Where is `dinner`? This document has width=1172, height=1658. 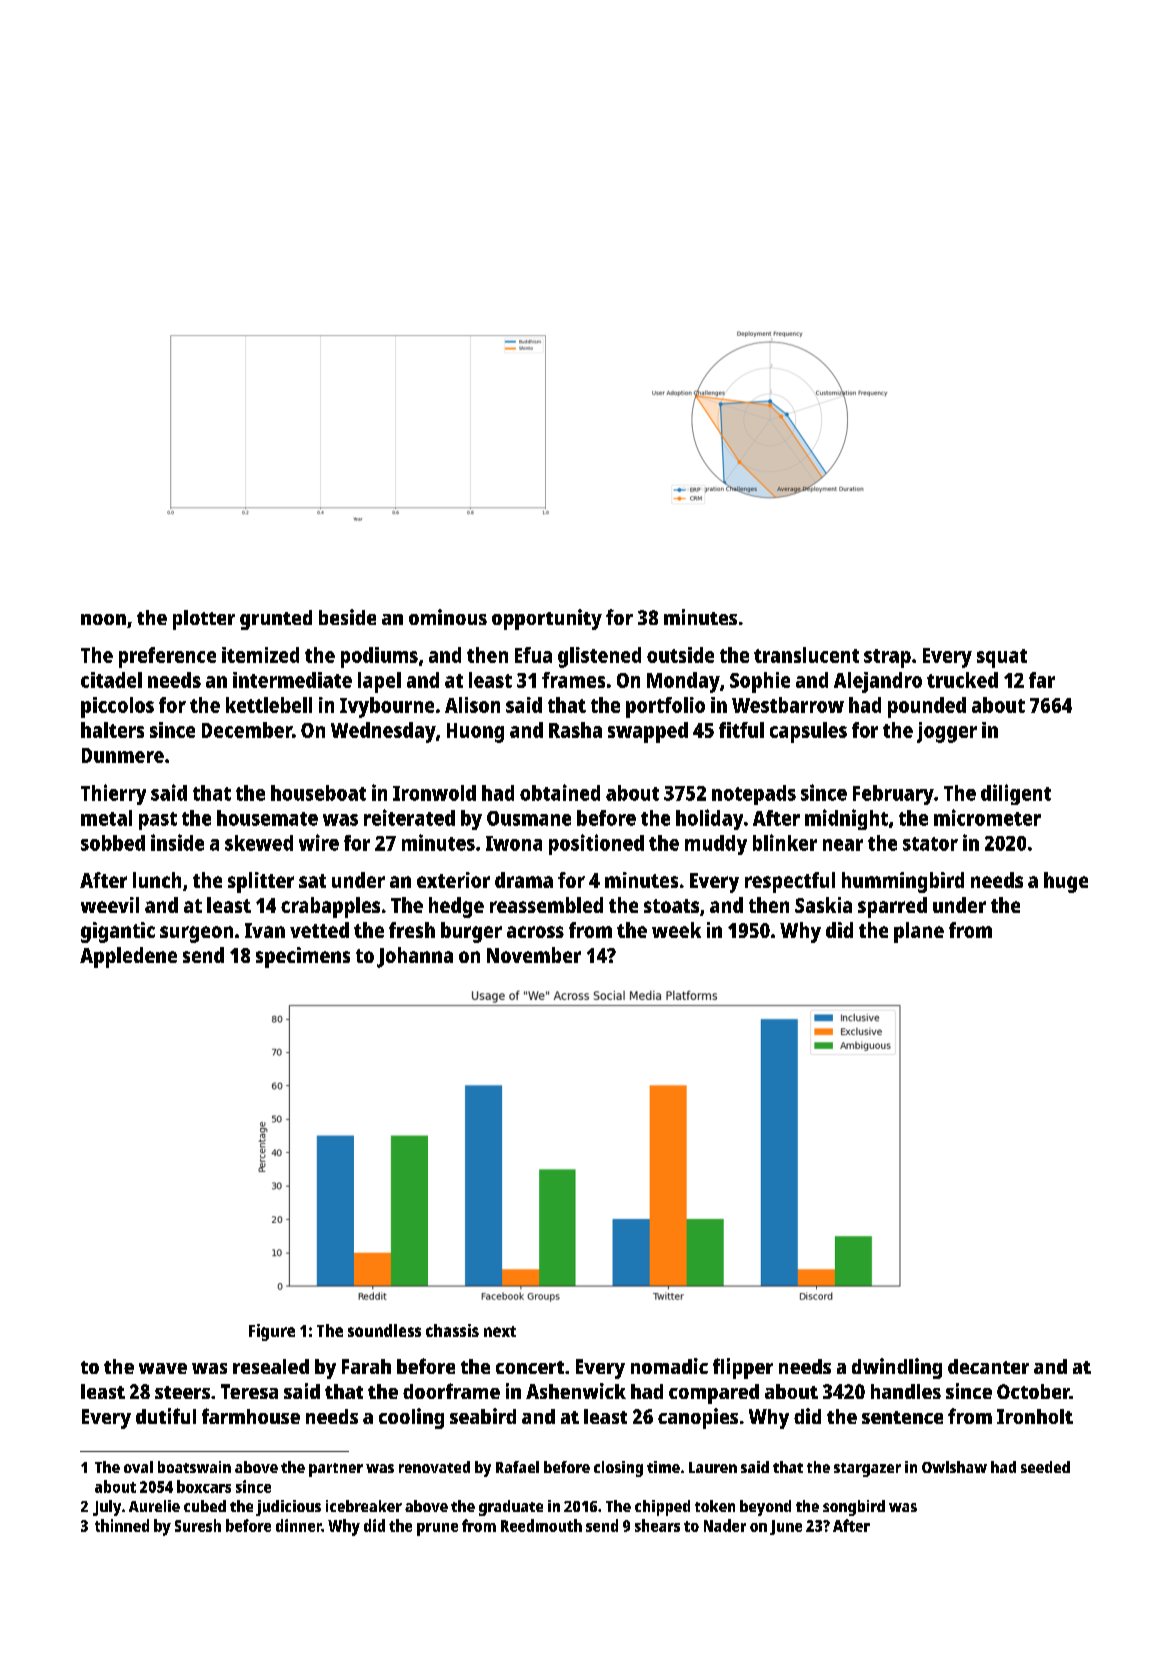 dinner is located at coordinates (299, 1525).
